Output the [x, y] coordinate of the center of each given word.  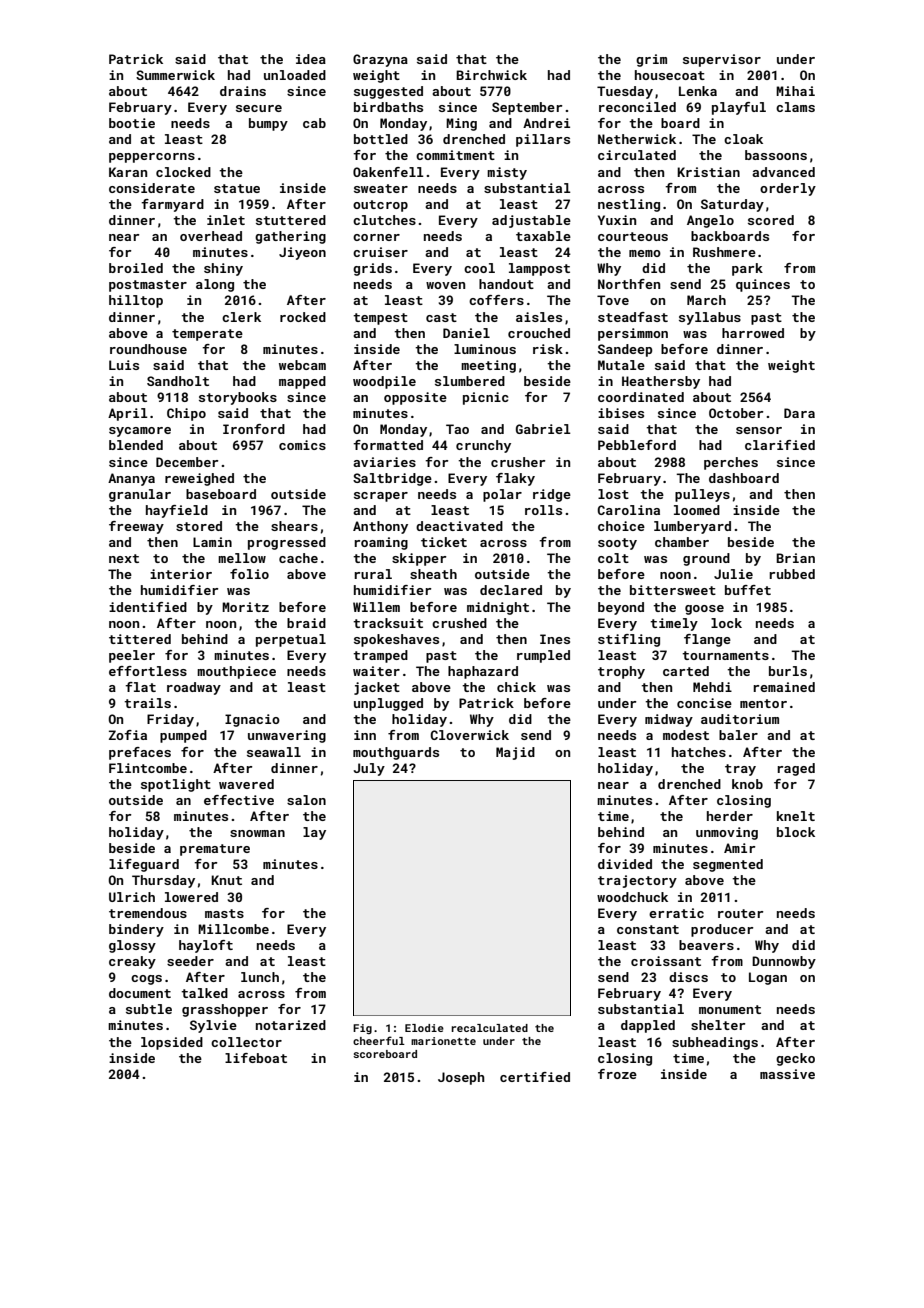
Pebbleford [637, 445]
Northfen [629, 284]
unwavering [287, 736]
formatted [388, 445]
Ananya [131, 479]
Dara [799, 413]
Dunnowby [784, 962]
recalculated [489, 1028]
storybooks [238, 398]
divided [625, 864]
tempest [380, 319]
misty [507, 173]
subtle [149, 1009]
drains [243, 91]
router [740, 913]
